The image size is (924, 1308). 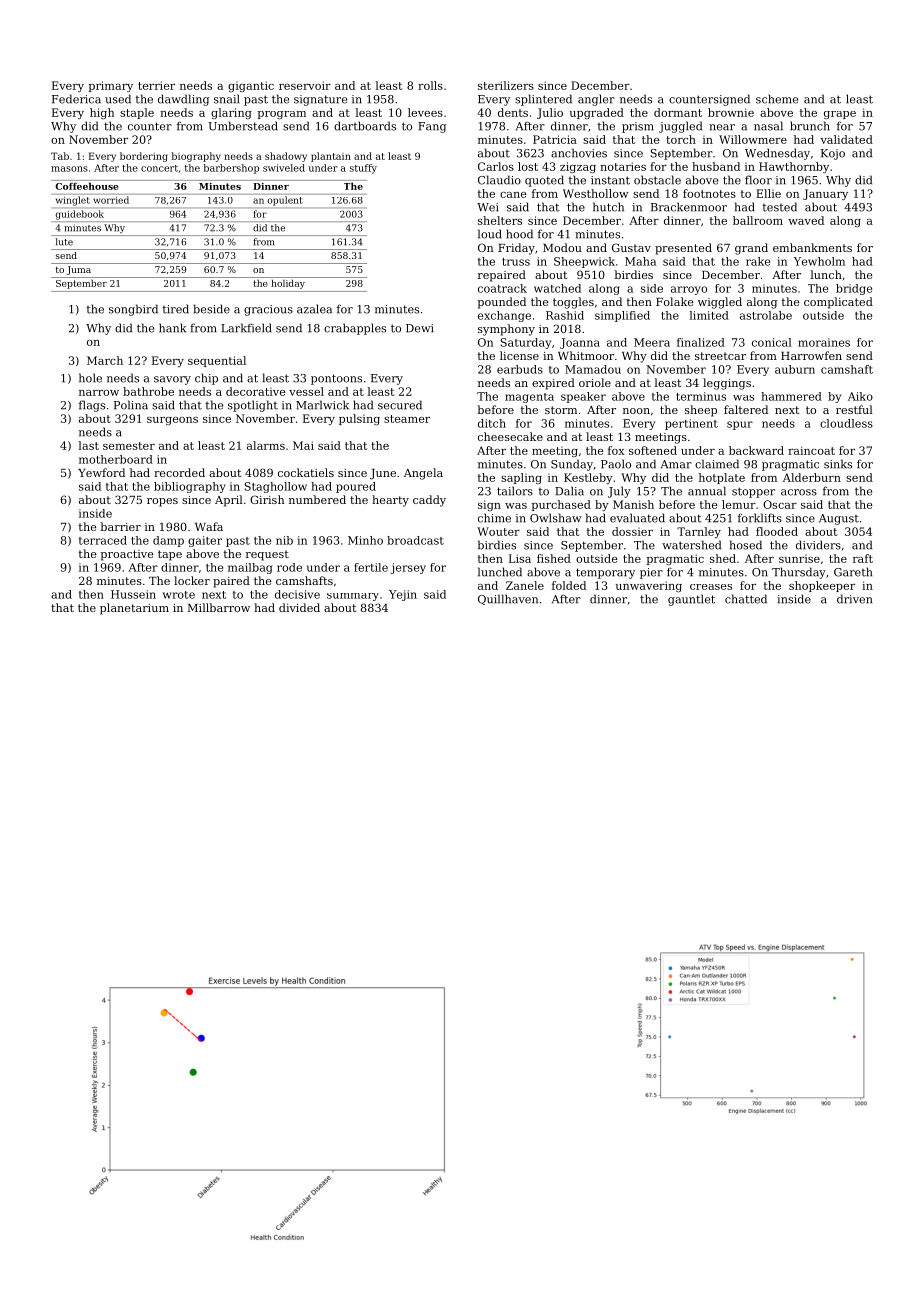 I want to click on rake, so click(x=758, y=261).
